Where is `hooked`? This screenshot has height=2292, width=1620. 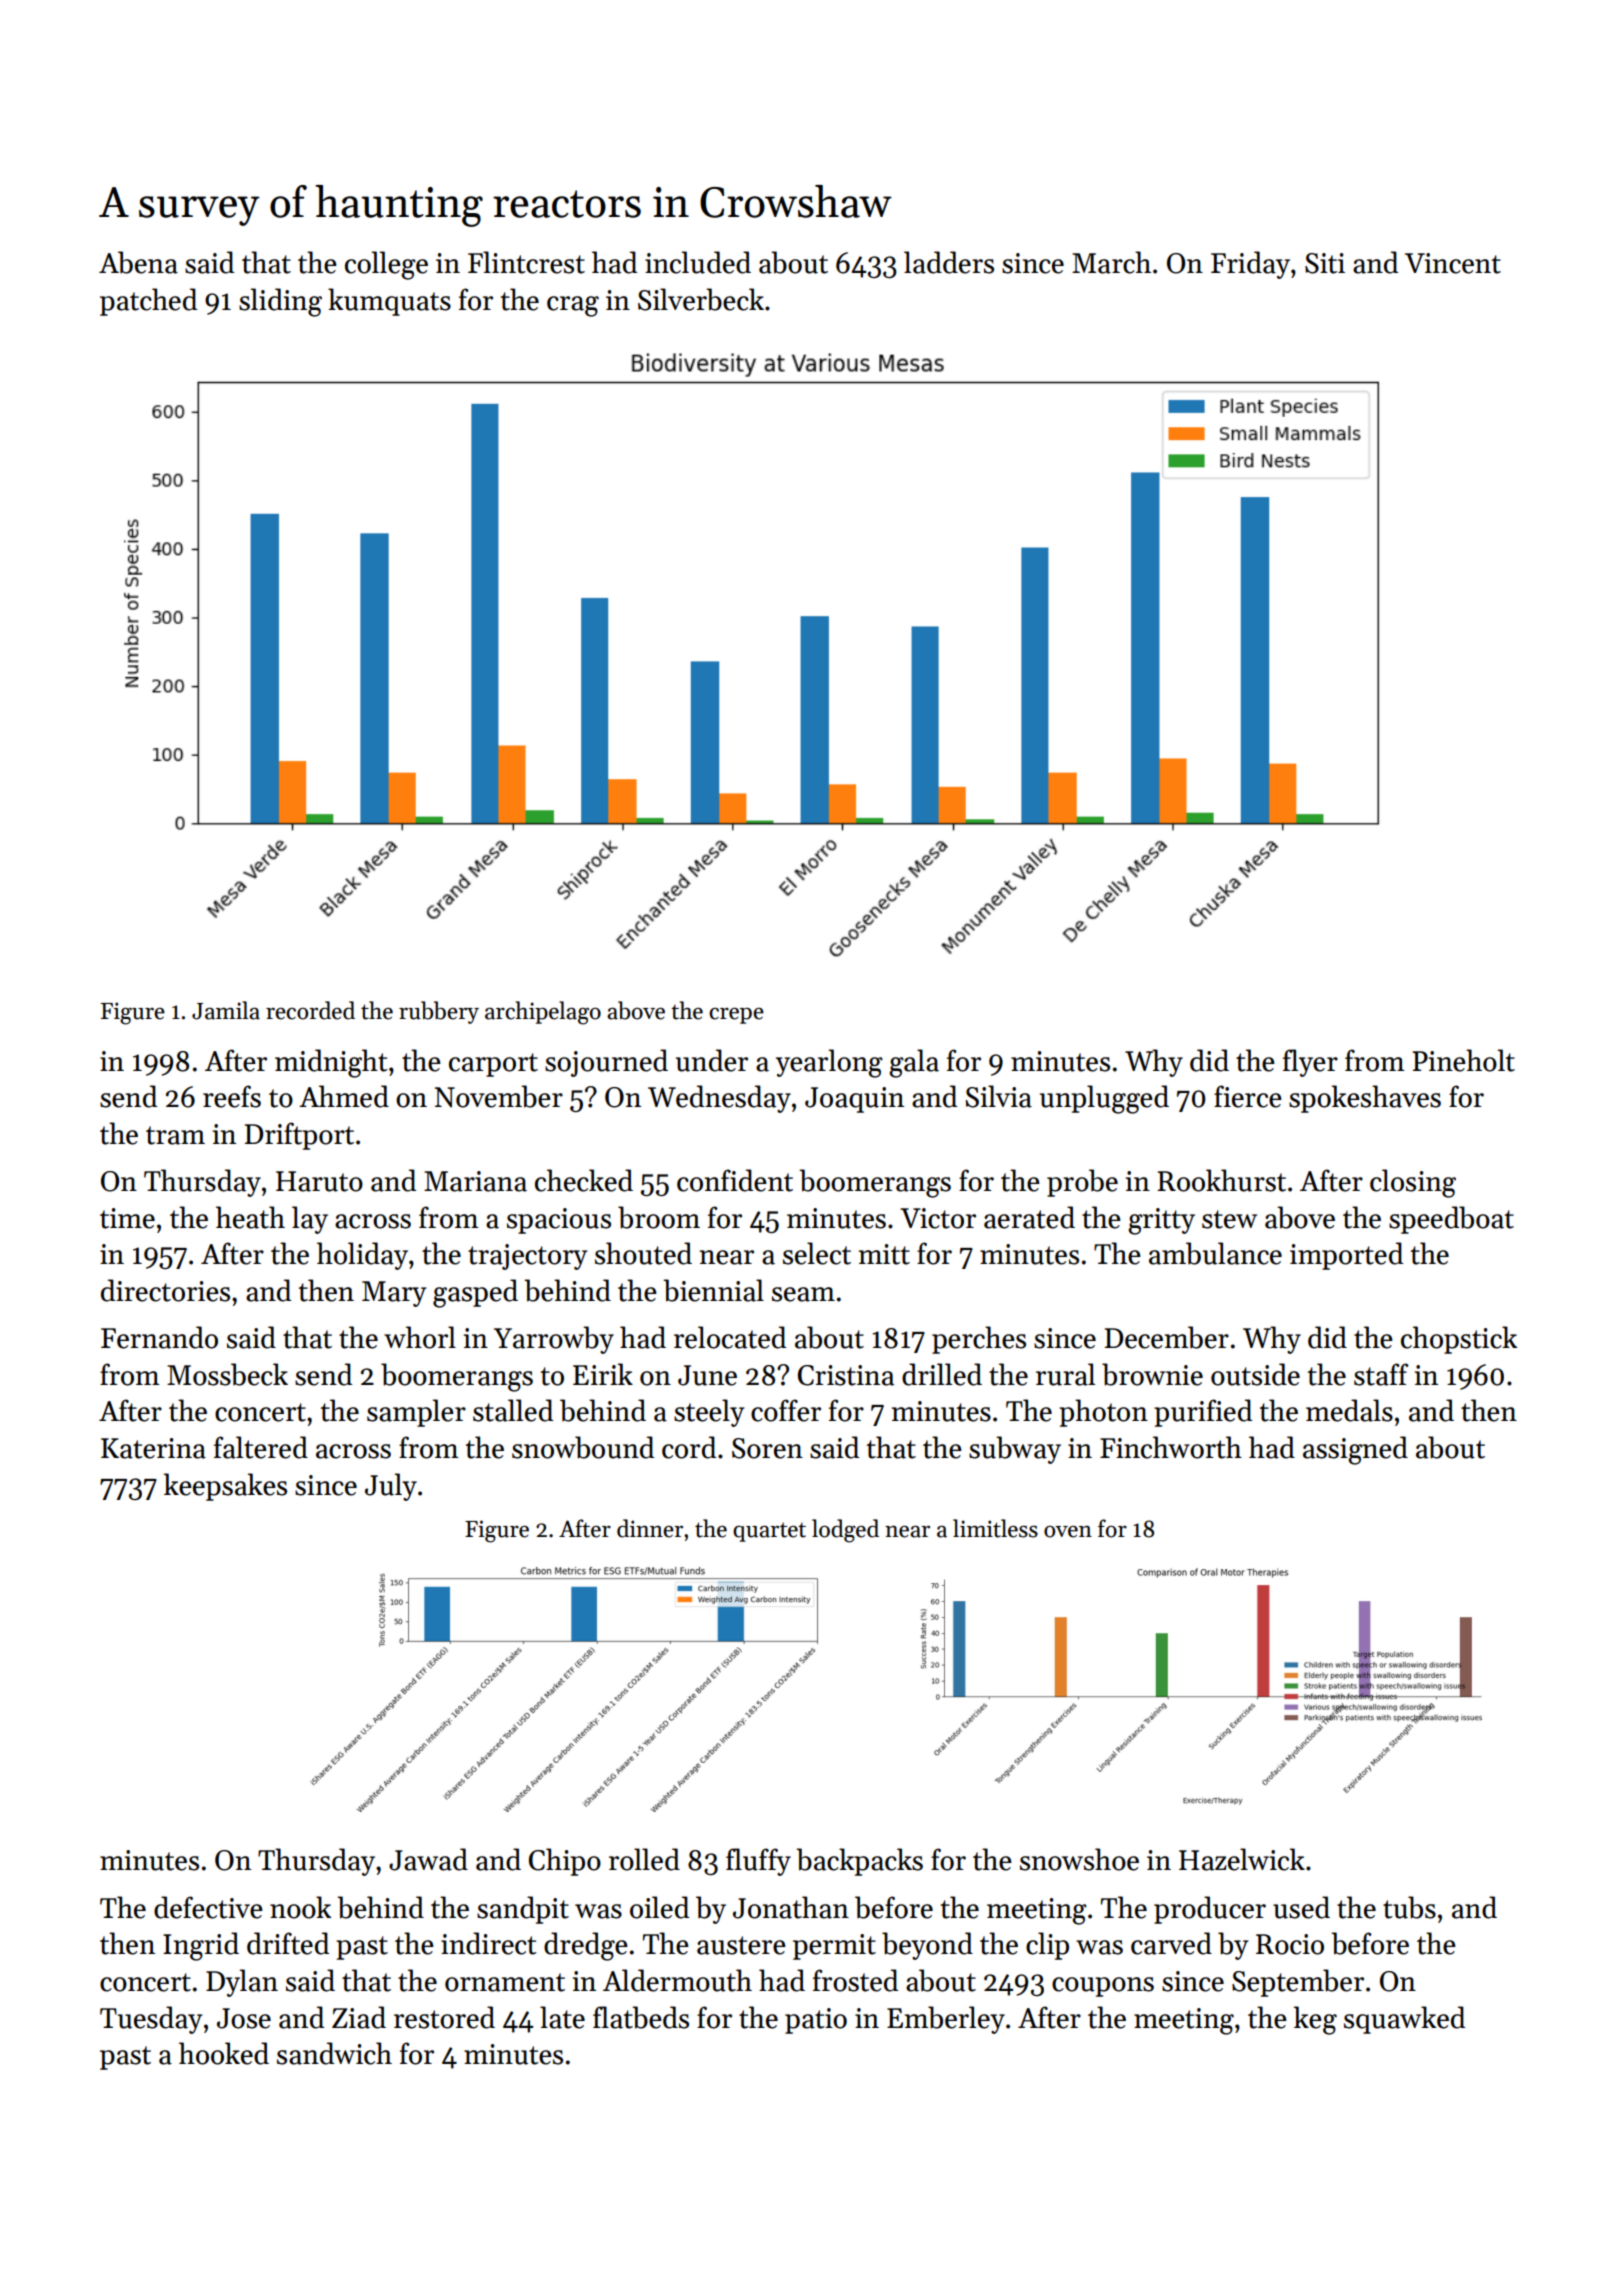 hooked is located at coordinates (224, 2053).
